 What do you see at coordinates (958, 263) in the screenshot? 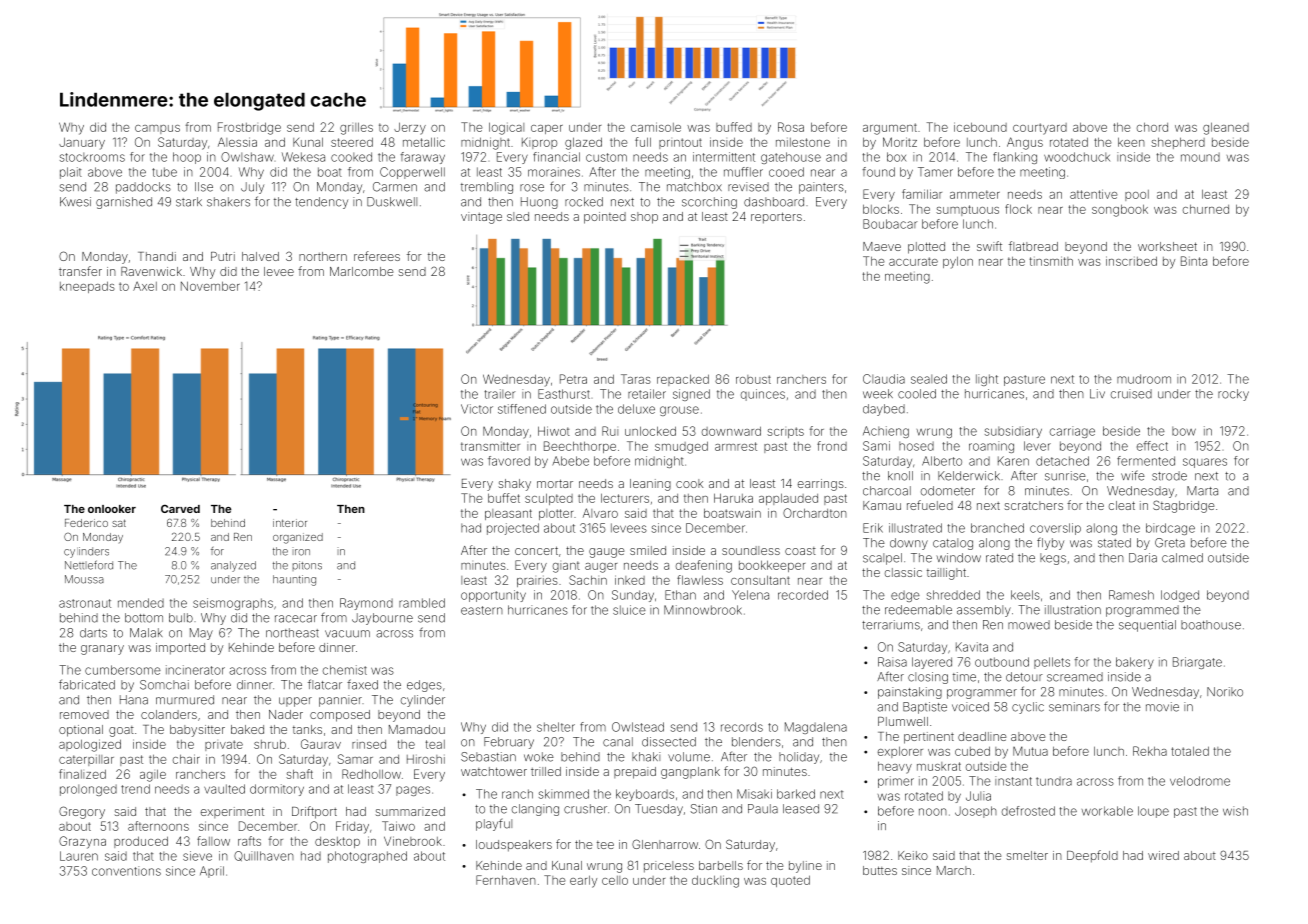
I see `pylon` at bounding box center [958, 263].
